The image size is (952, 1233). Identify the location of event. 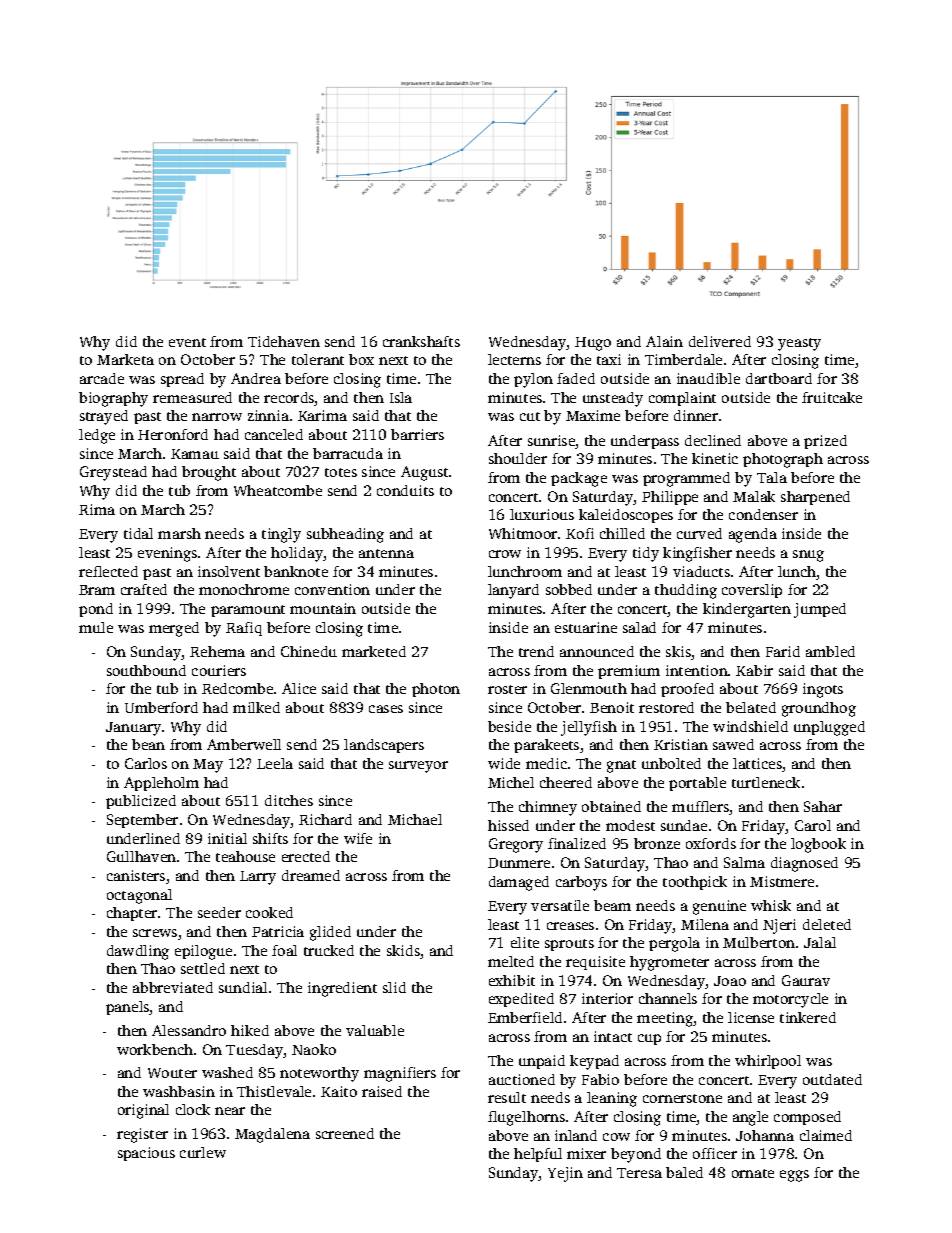
(187, 342).
